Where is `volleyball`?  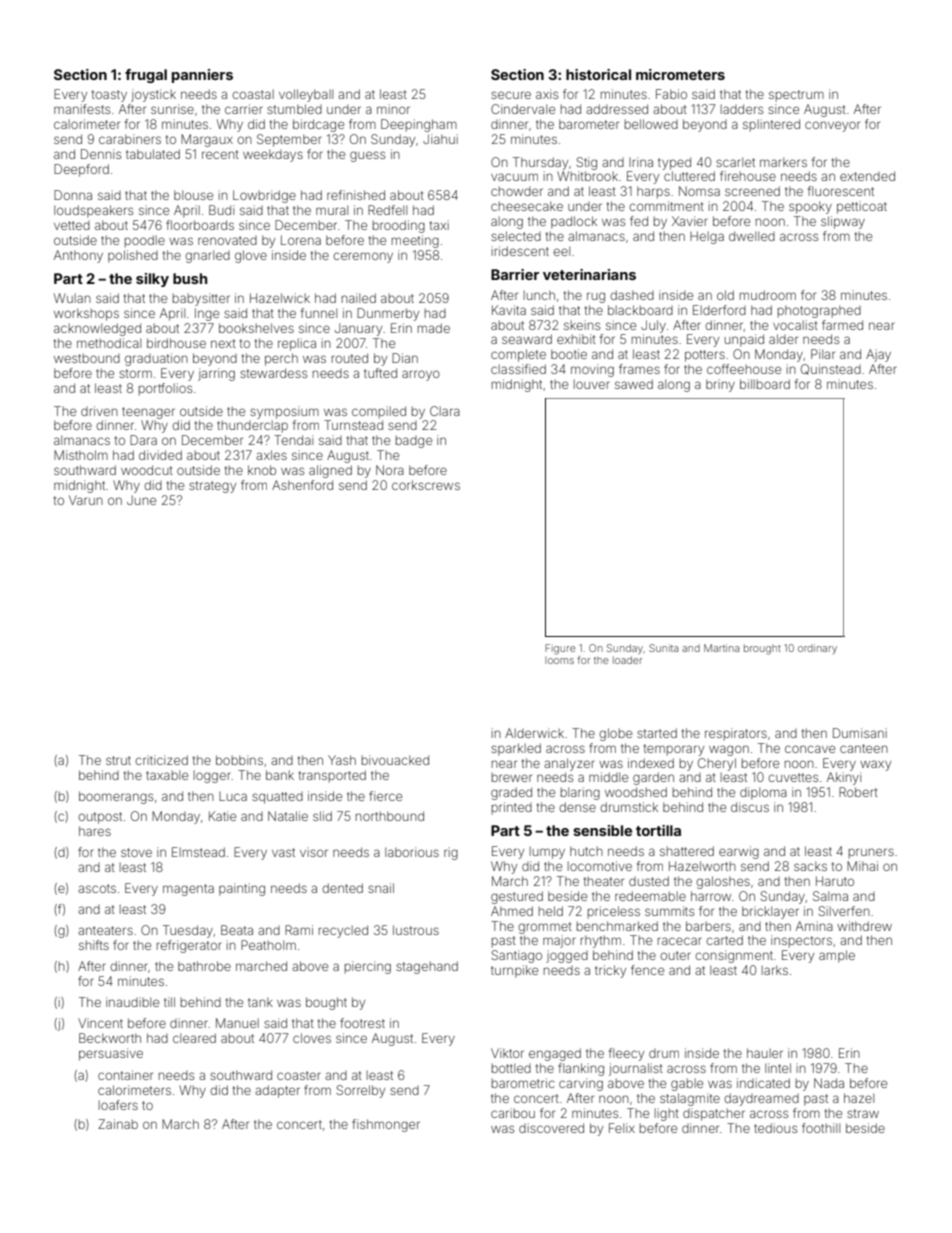
volleyball is located at coordinates (306, 95).
